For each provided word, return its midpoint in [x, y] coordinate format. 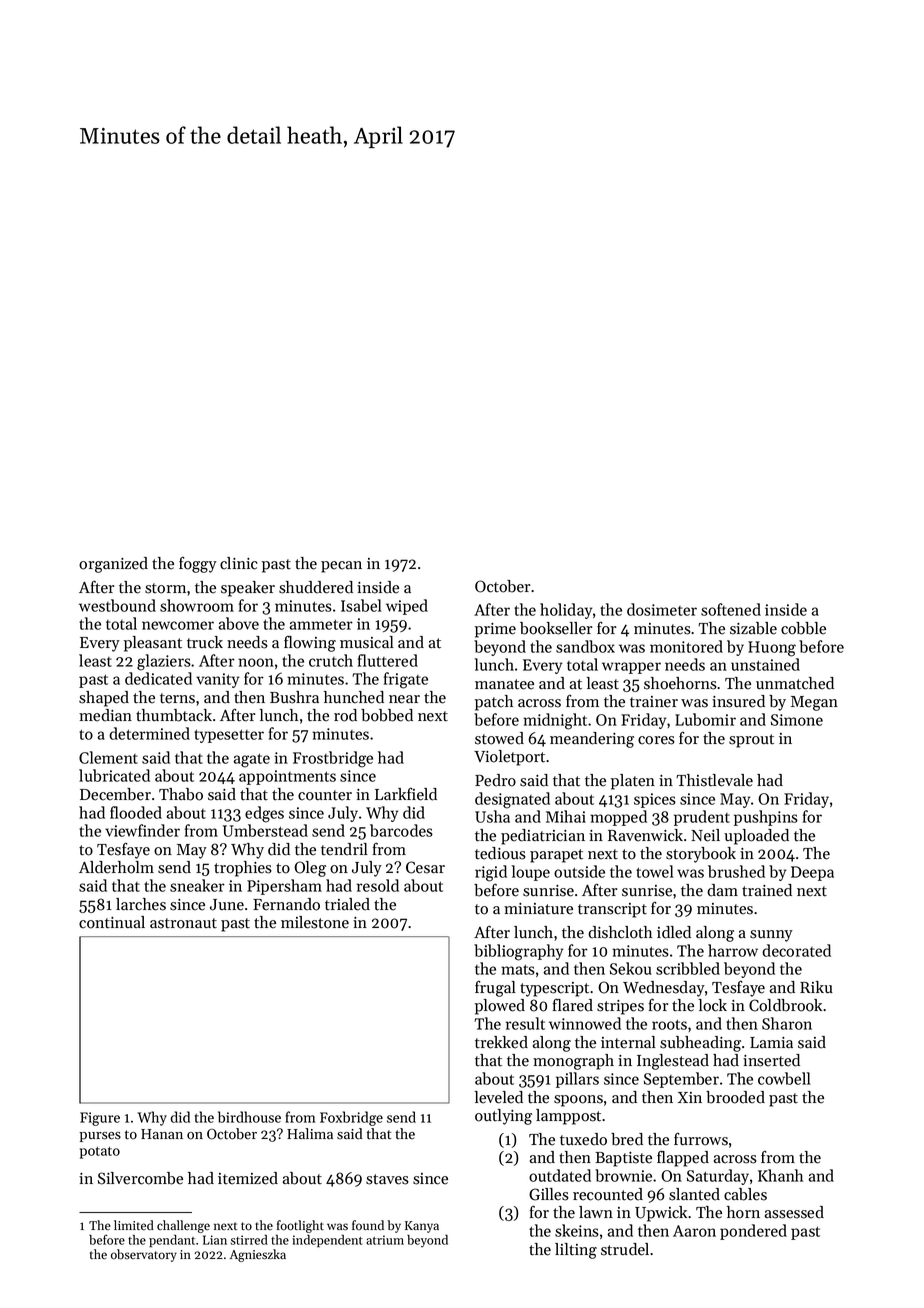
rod [345, 715]
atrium [385, 1240]
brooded [735, 1097]
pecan [341, 567]
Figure [100, 1119]
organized [113, 565]
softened [731, 609]
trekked [501, 1042]
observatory [144, 1255]
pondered [753, 1232]
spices [655, 800]
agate [251, 760]
